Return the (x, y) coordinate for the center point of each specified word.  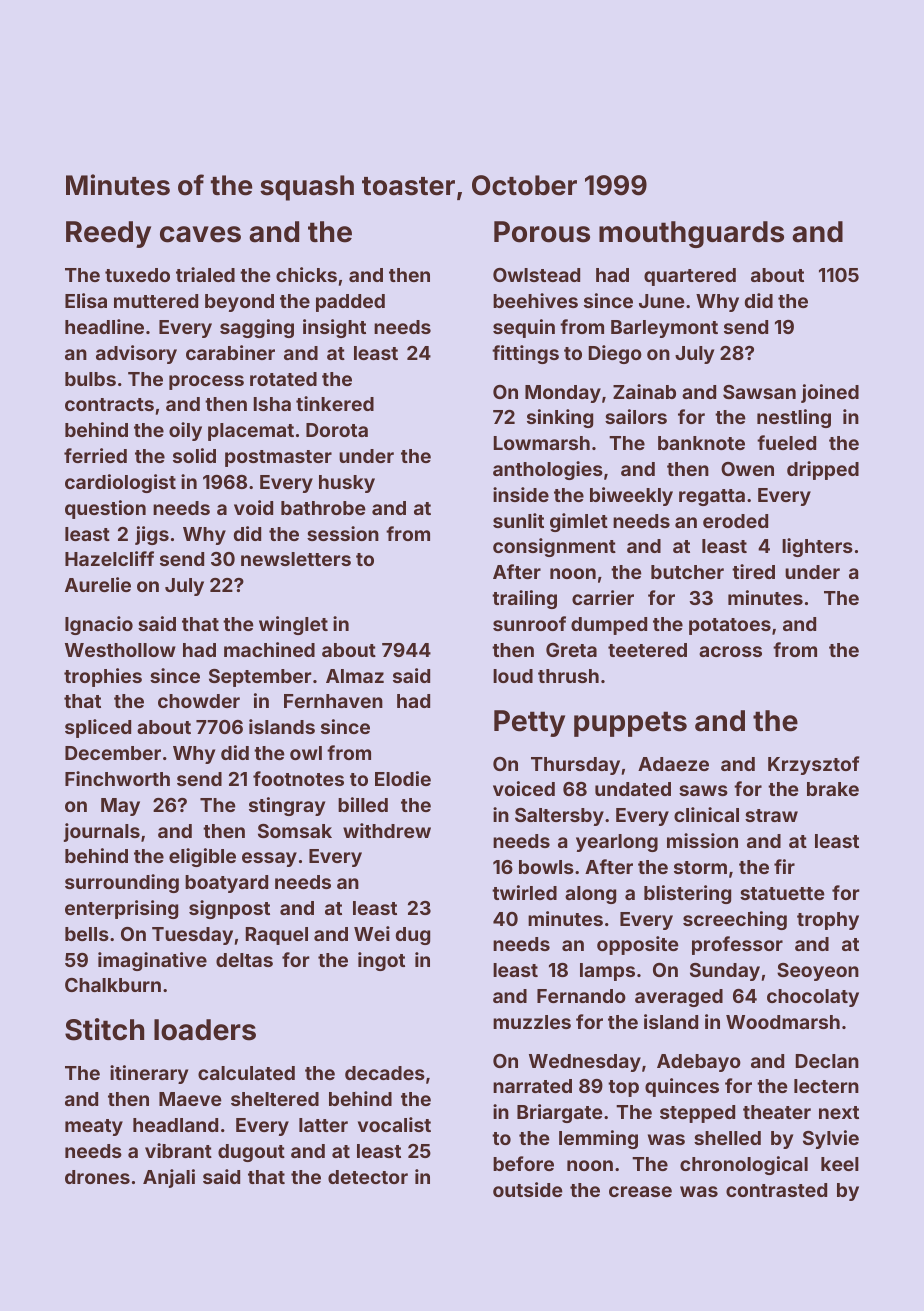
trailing (524, 599)
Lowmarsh (542, 443)
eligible (202, 857)
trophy (828, 921)
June (662, 301)
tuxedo (137, 275)
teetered (647, 650)
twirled (524, 892)
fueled (786, 442)
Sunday (725, 972)
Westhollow (120, 650)
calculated (246, 1073)
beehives (535, 300)
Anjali (169, 1178)
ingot (381, 961)
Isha (272, 404)
